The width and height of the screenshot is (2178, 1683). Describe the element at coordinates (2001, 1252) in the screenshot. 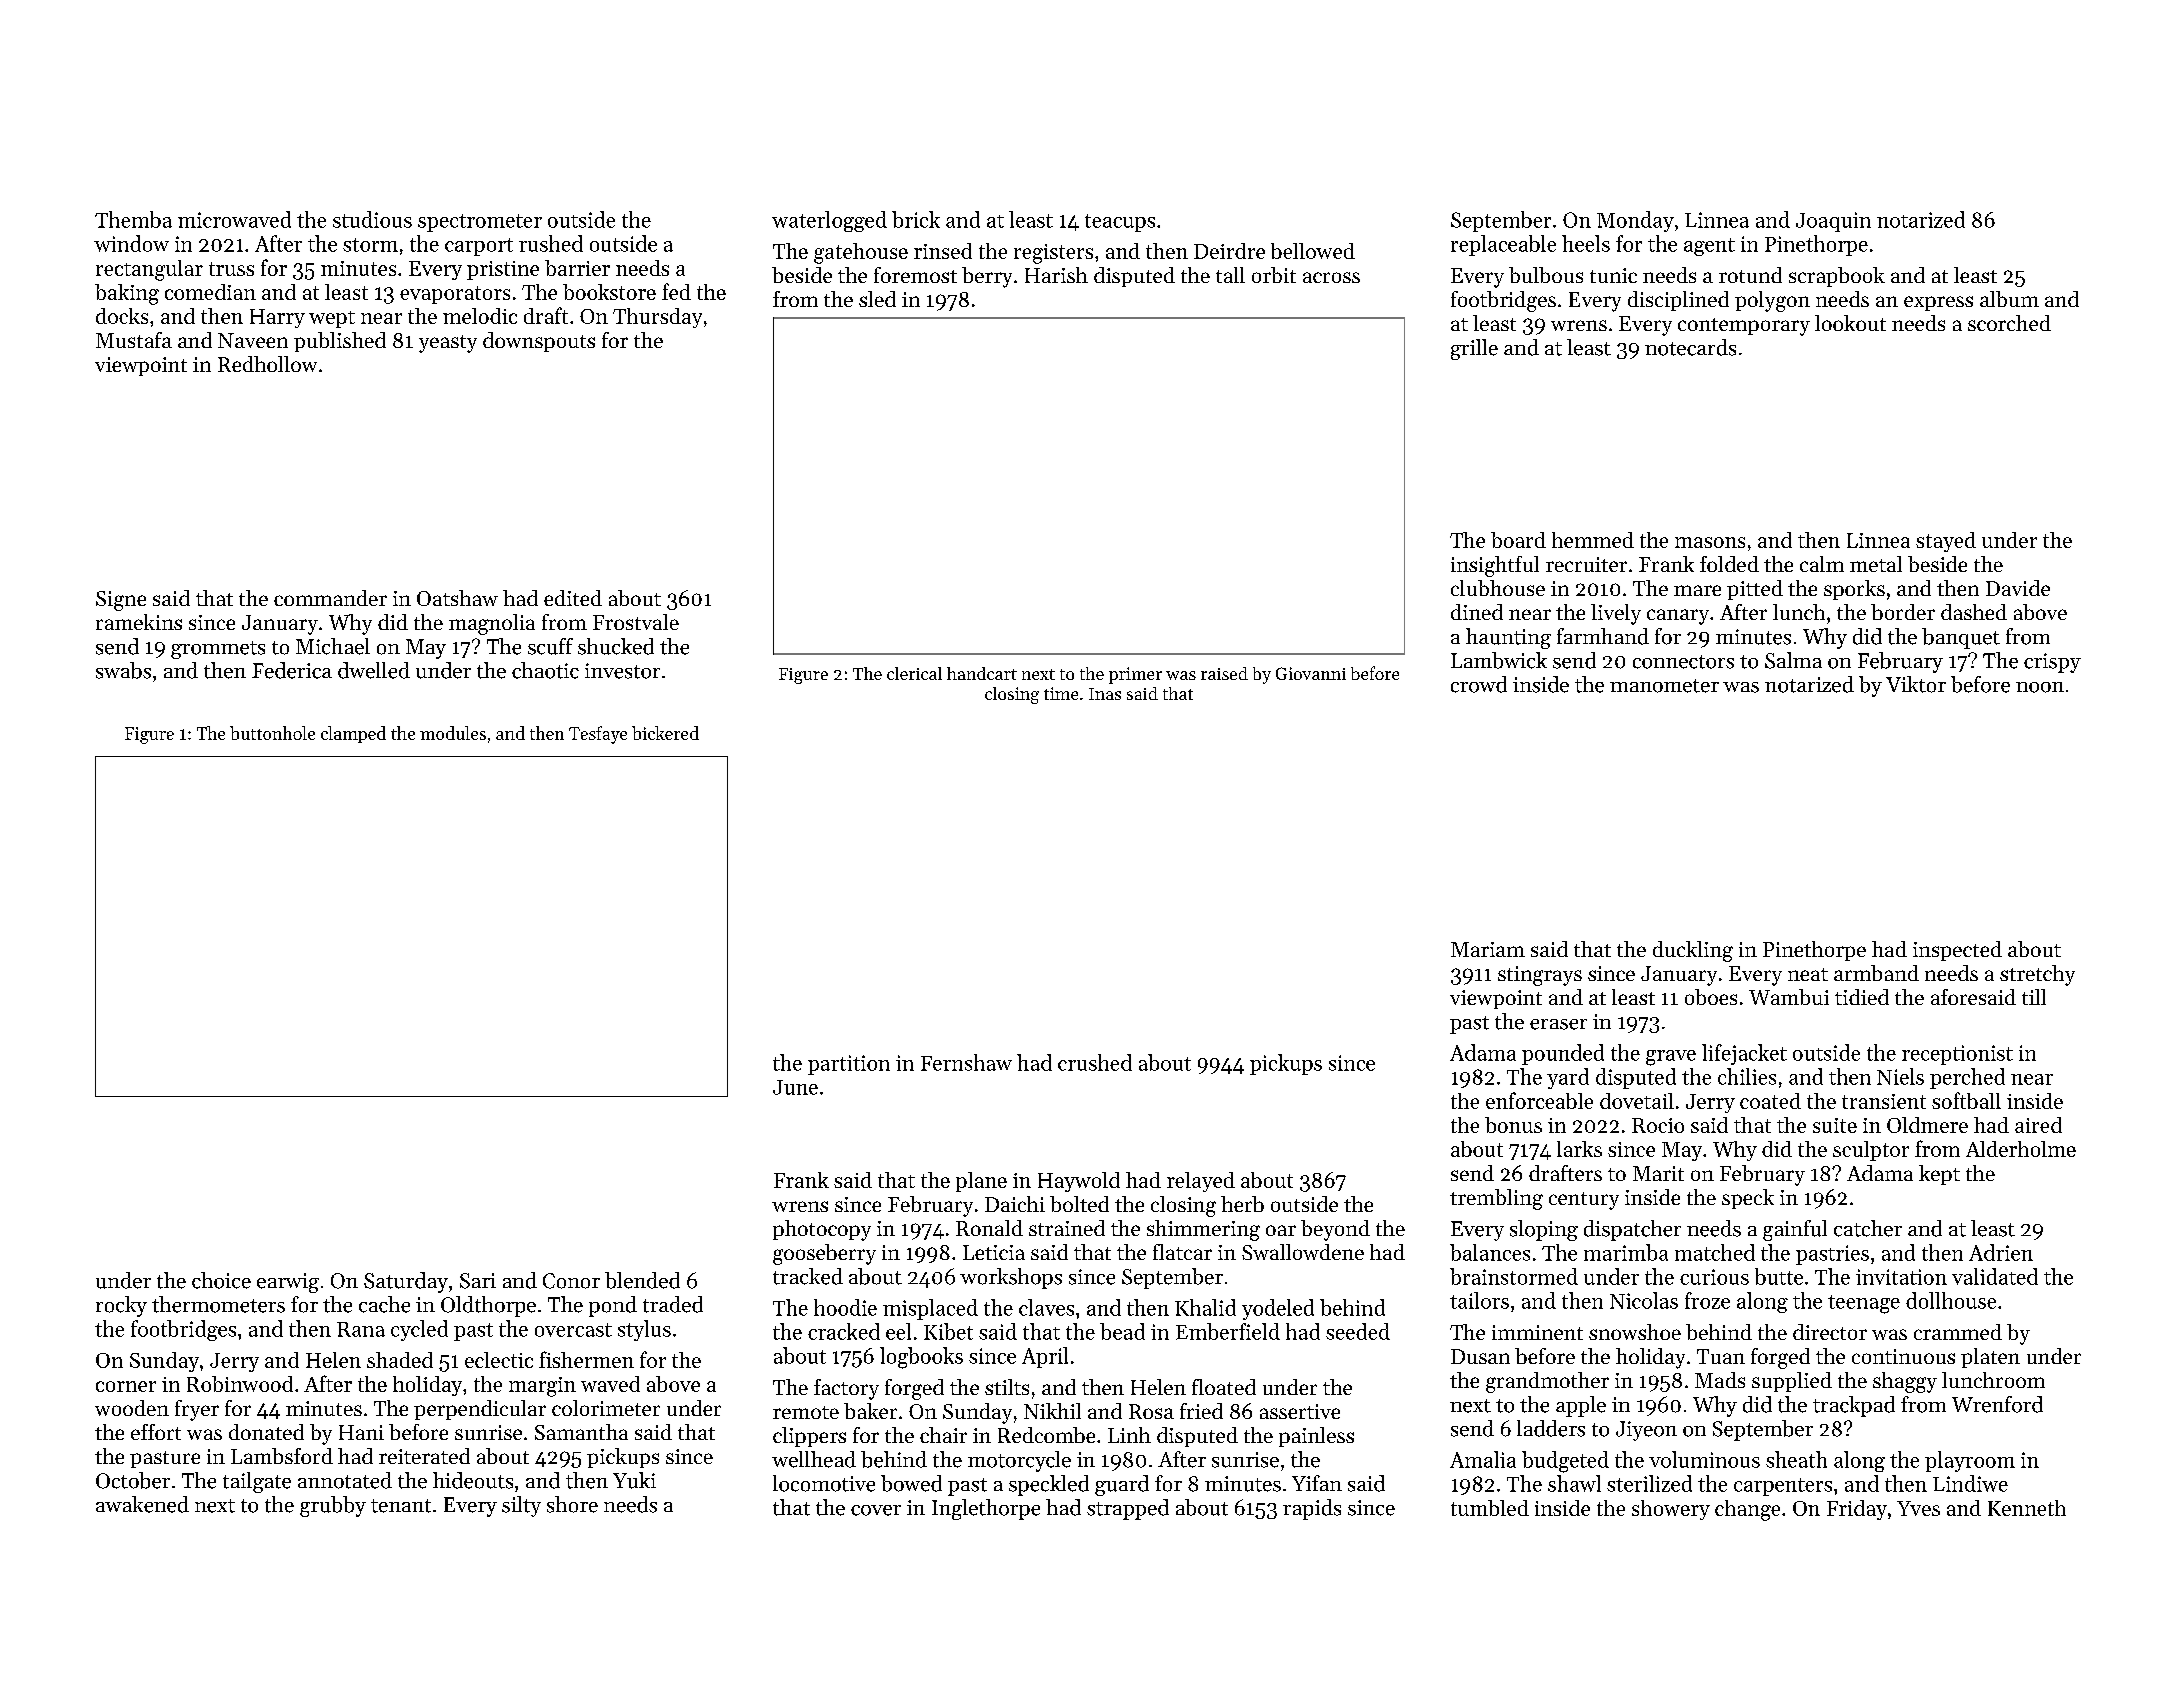

I see `Adrien` at that location.
